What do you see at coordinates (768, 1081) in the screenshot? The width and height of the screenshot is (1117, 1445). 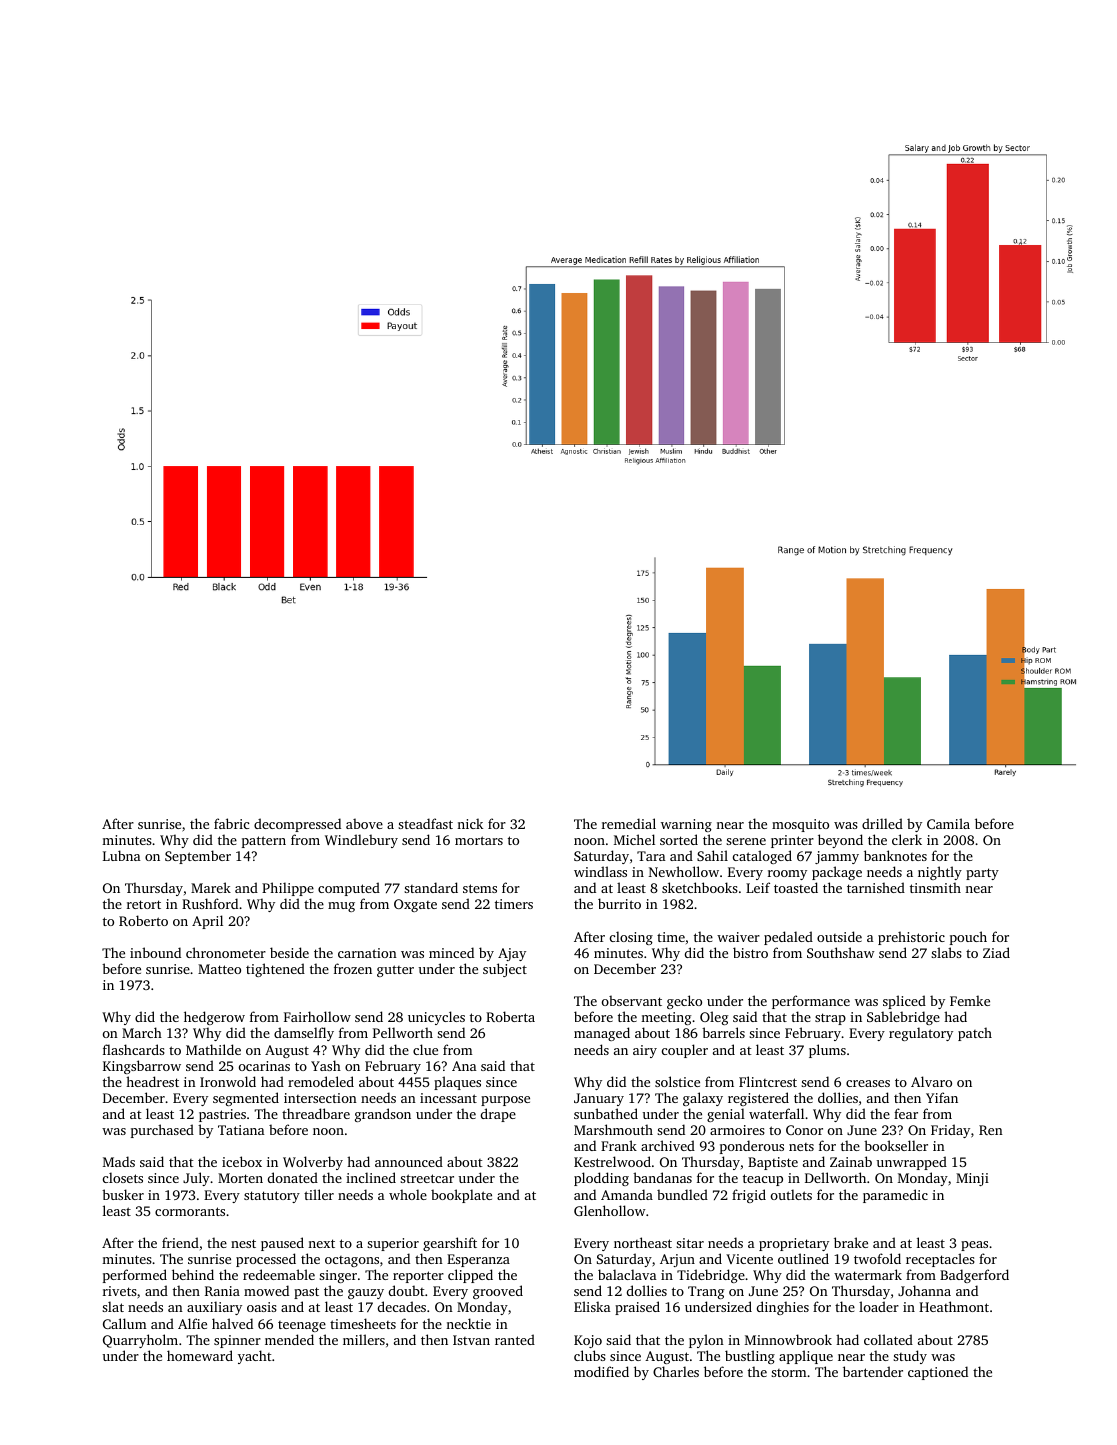 I see `Flintcrest` at bounding box center [768, 1081].
